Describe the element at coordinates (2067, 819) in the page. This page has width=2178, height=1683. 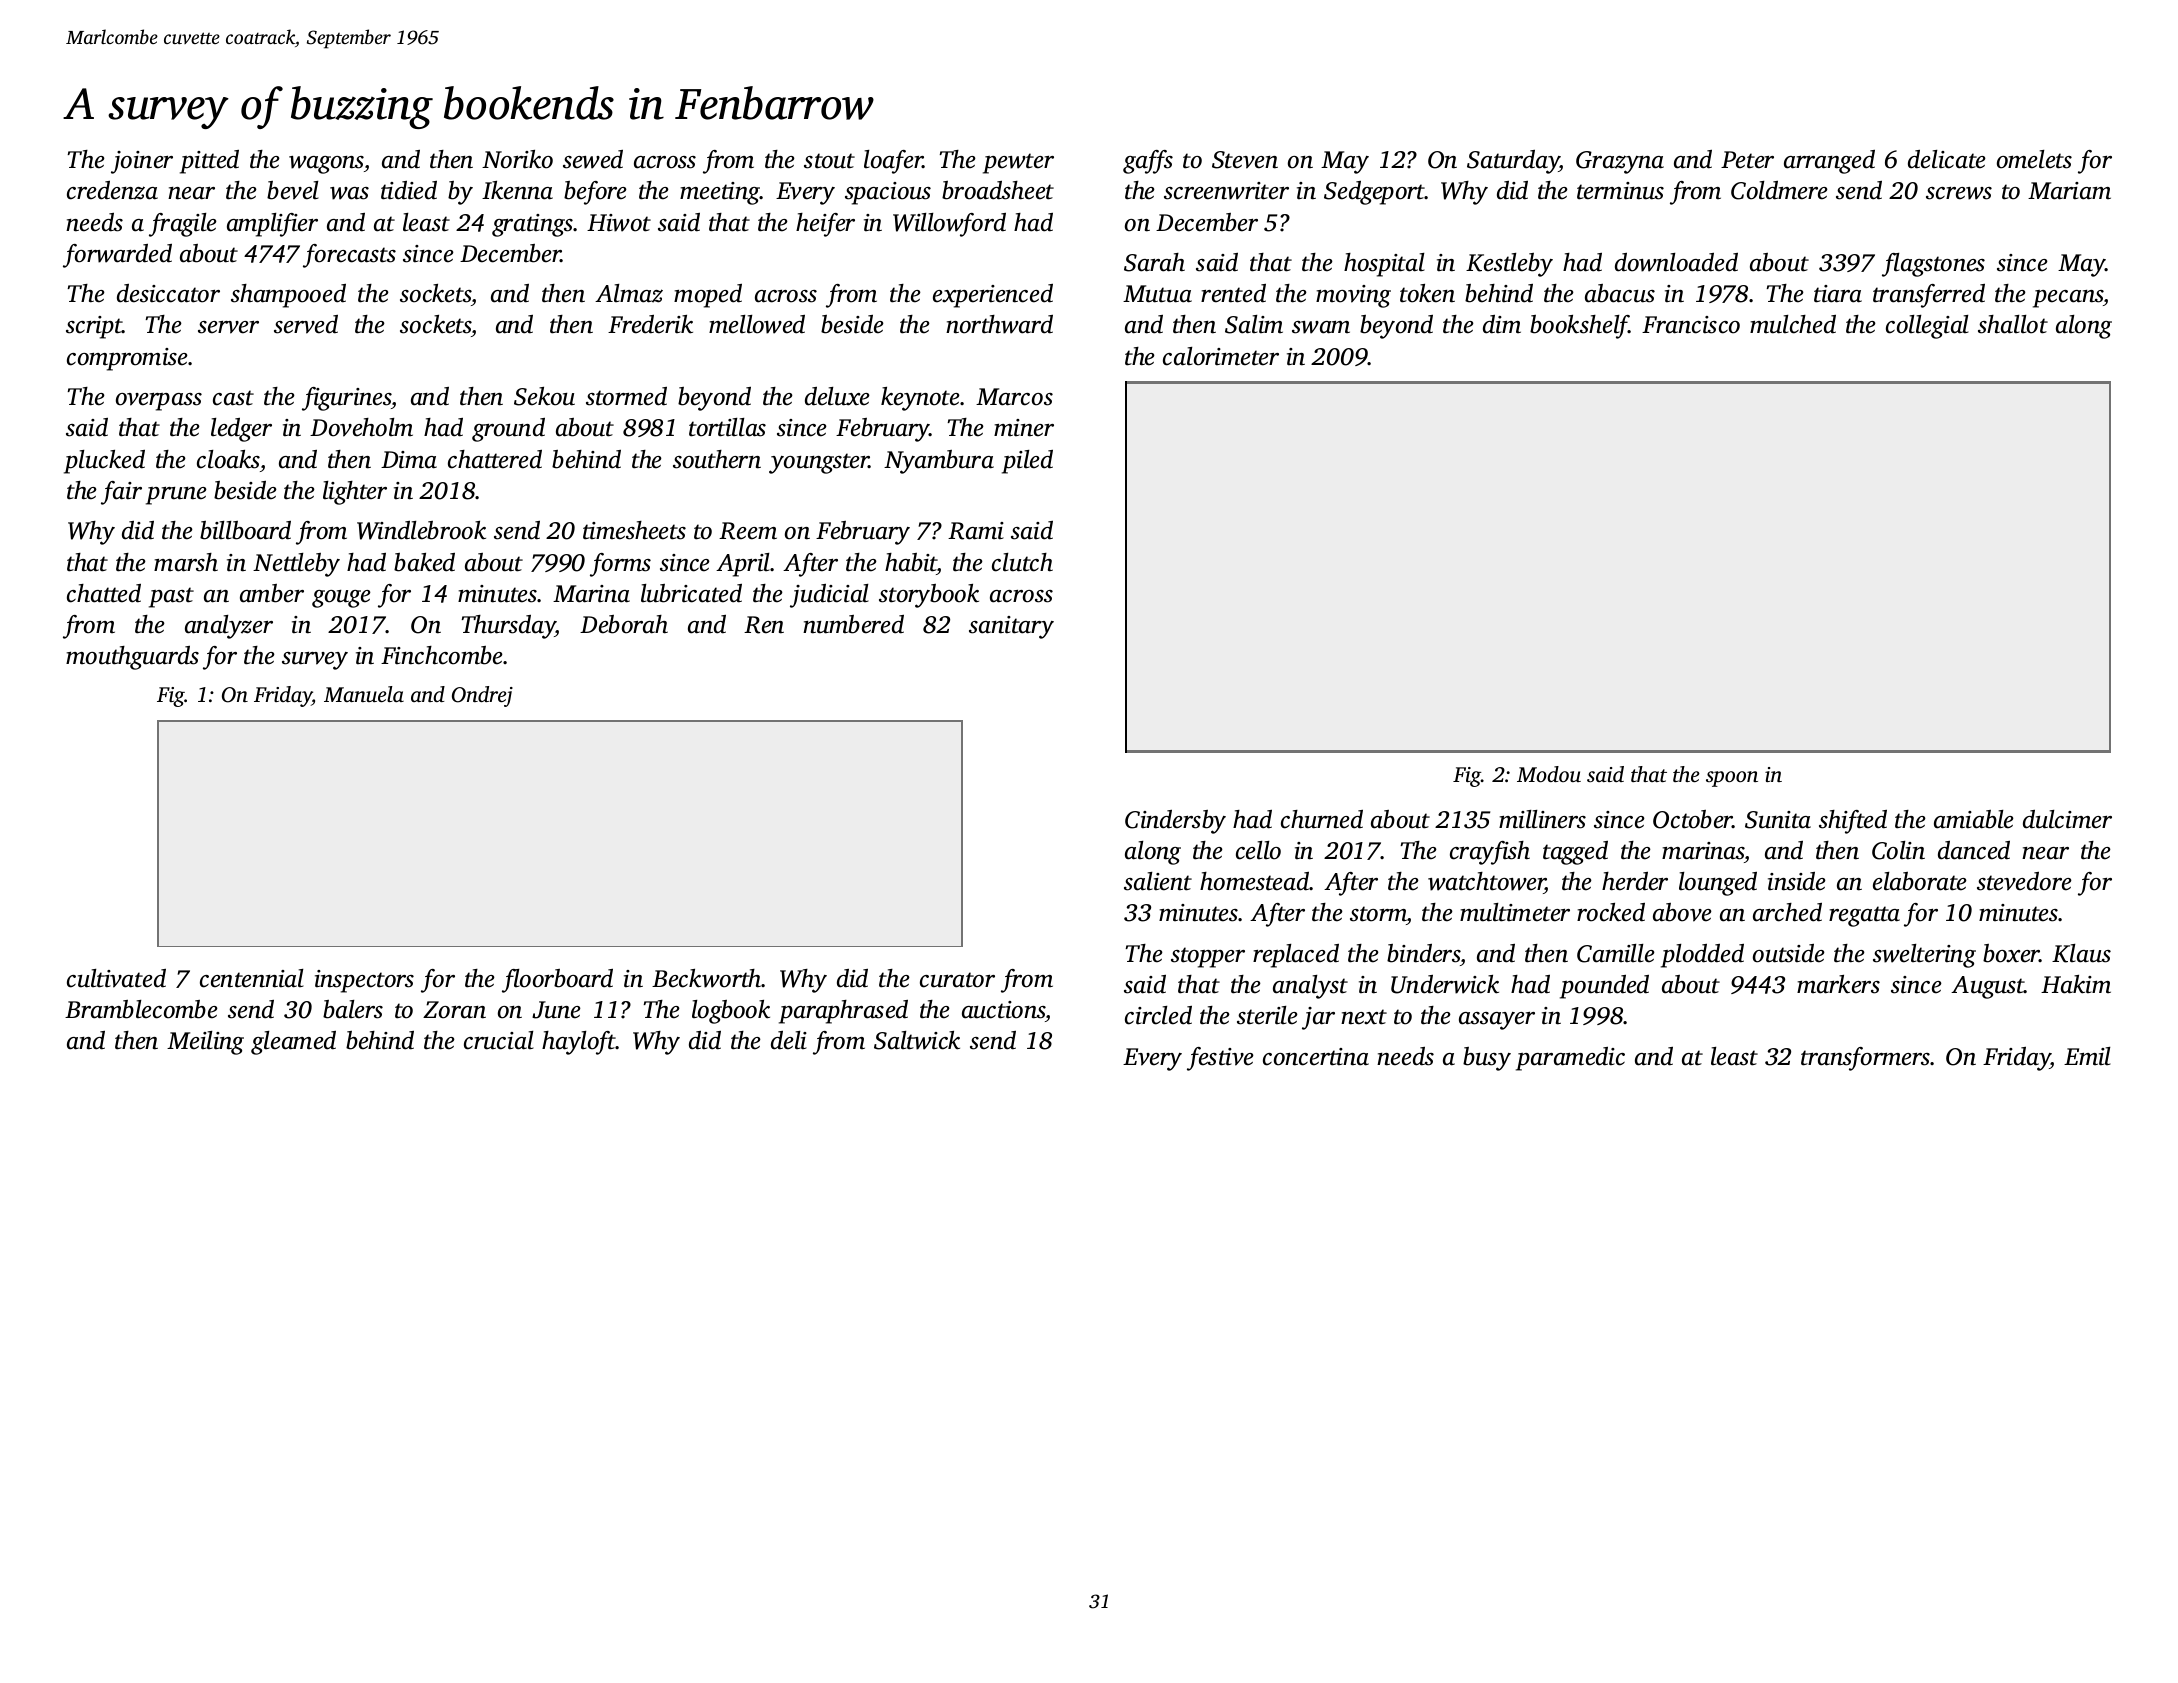
I see `dulcimer` at that location.
